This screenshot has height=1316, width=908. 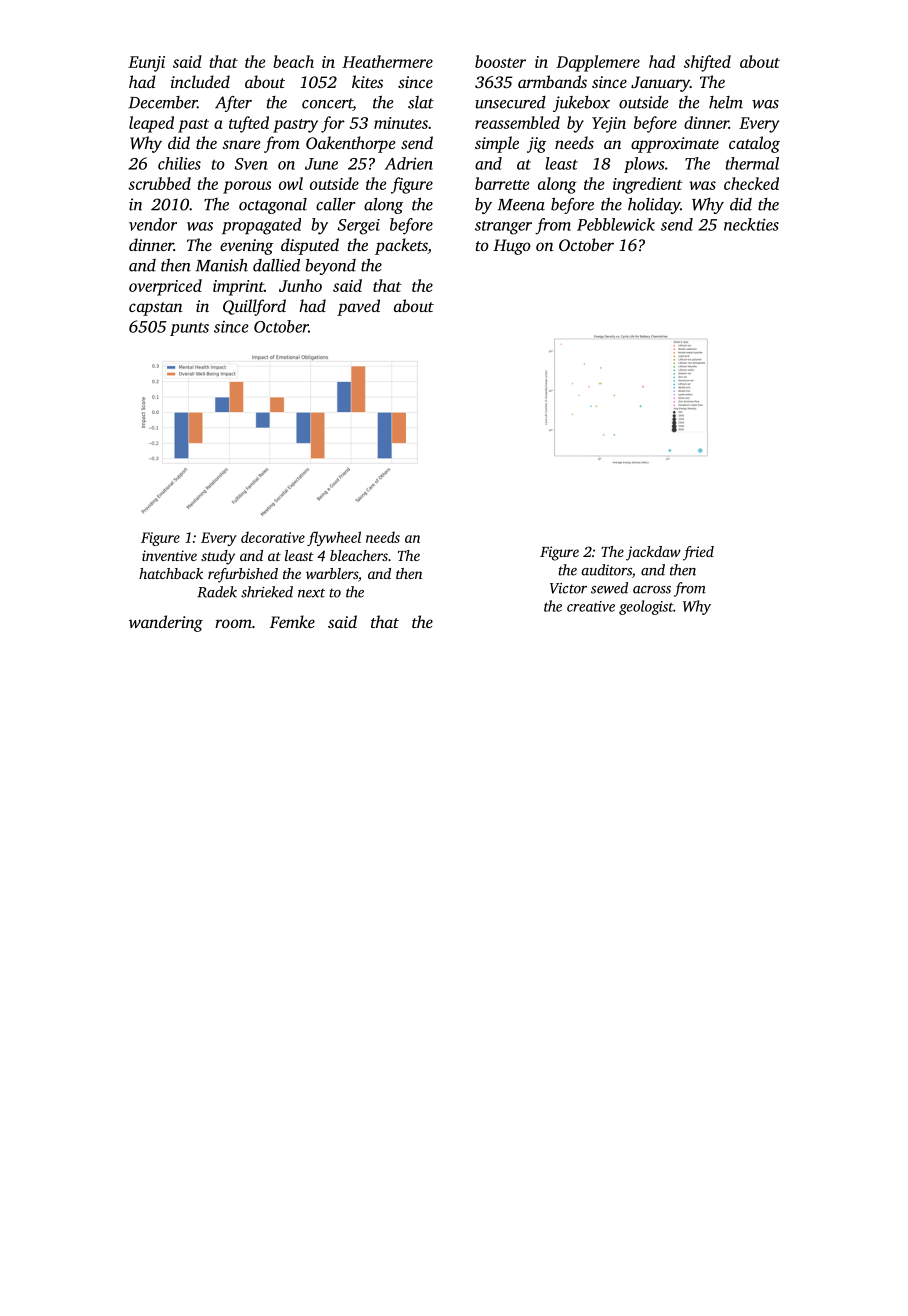 What do you see at coordinates (273, 537) in the screenshot?
I see `decorative` at bounding box center [273, 537].
